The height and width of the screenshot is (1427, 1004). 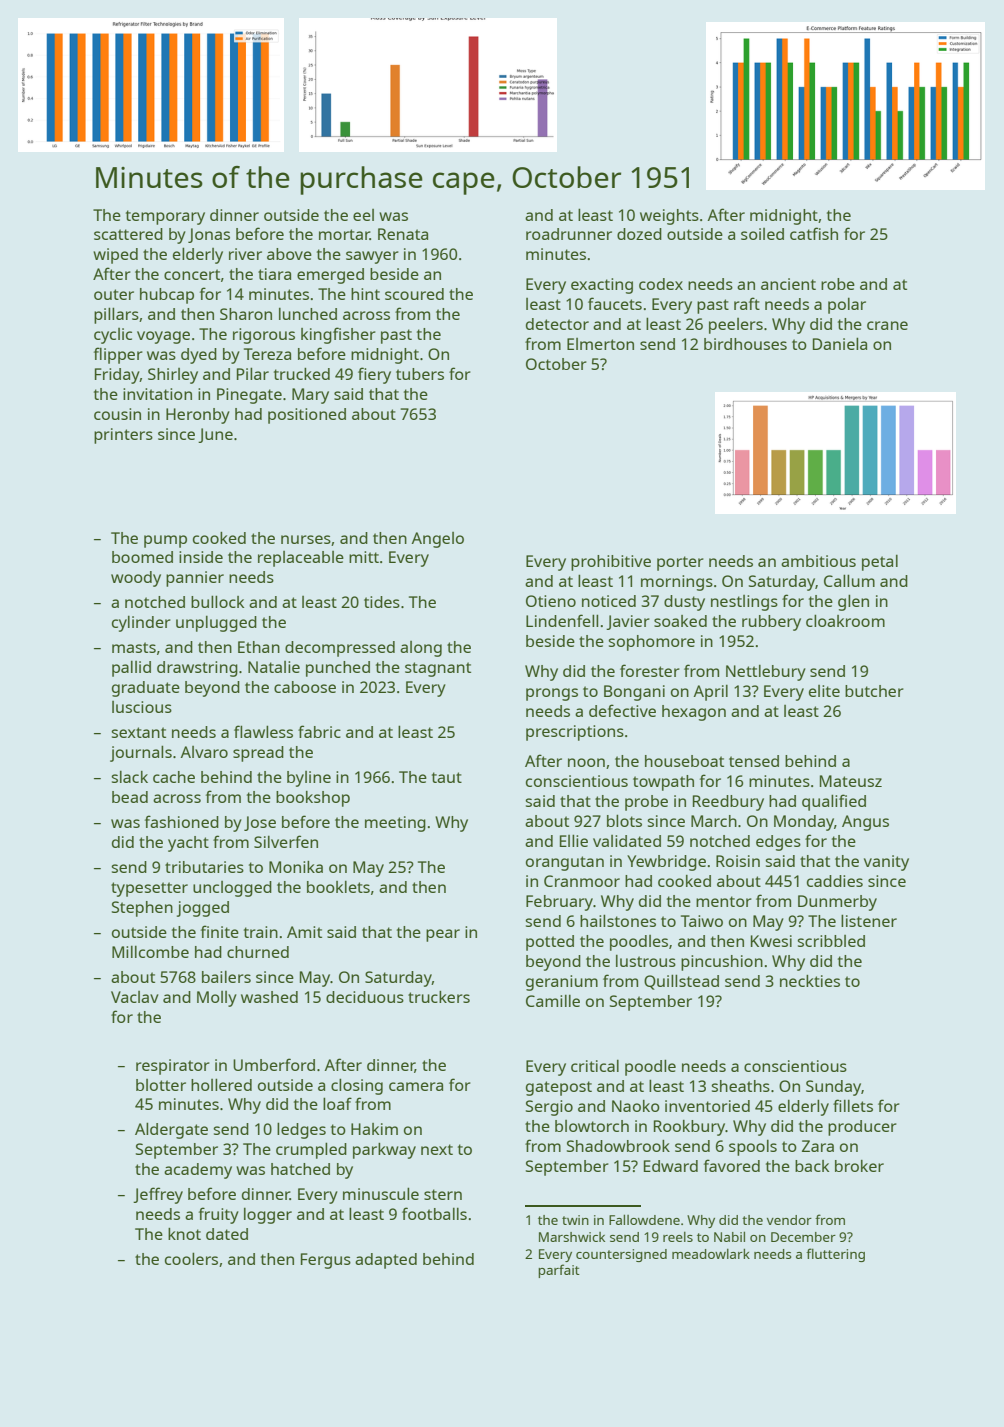 I want to click on polar, so click(x=847, y=306).
